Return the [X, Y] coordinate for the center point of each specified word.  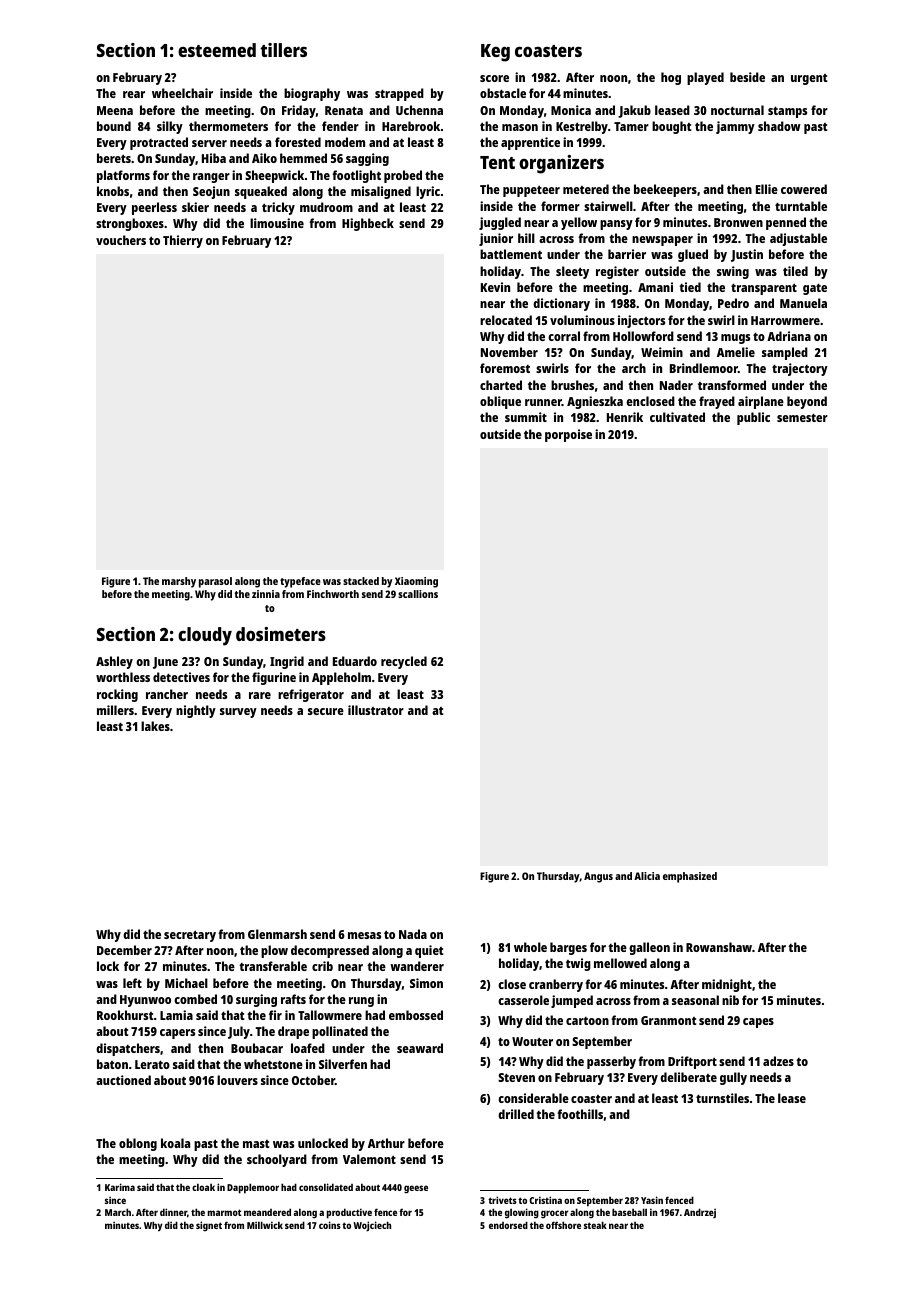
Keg [495, 53]
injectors [641, 321]
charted [501, 385]
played [705, 78]
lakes [155, 726]
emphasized [690, 877]
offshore [563, 1225]
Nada [413, 934]
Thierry [183, 241]
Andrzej [700, 1213]
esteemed [217, 50]
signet [209, 1226]
